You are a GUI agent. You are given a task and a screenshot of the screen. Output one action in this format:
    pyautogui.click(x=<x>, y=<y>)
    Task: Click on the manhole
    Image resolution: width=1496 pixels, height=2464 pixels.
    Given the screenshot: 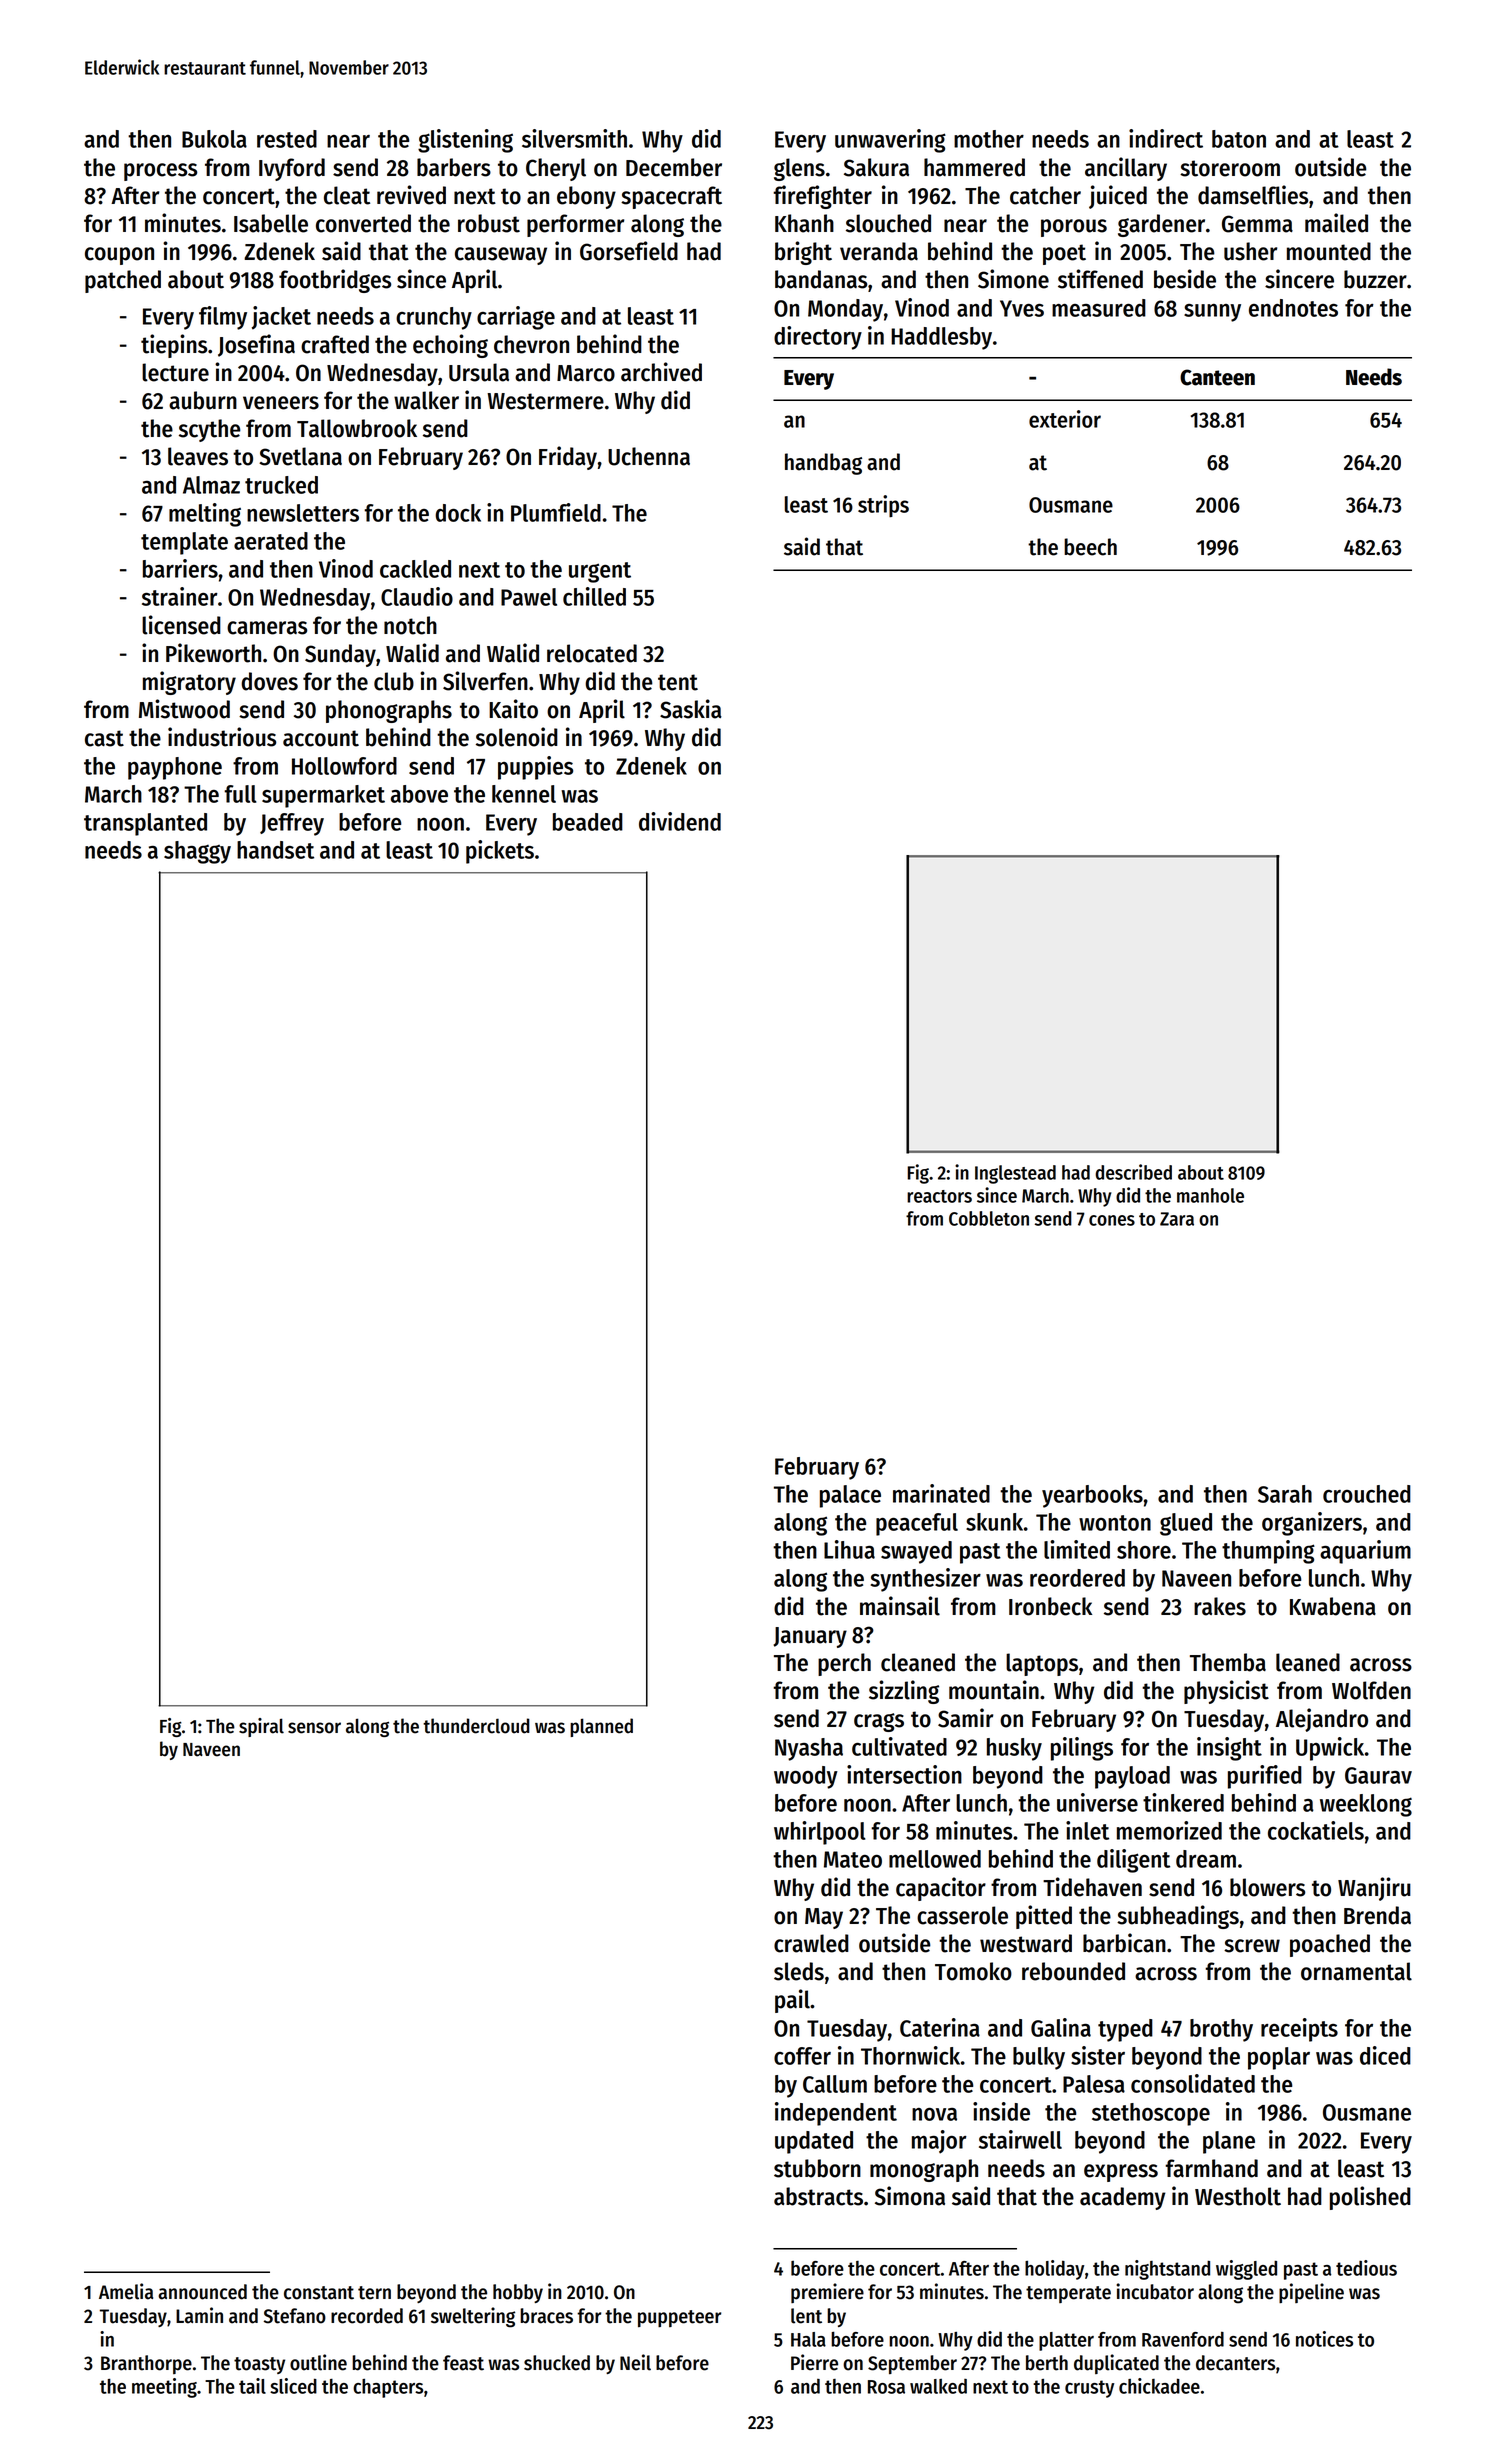 What is the action you would take?
    pyautogui.click(x=1210, y=1195)
